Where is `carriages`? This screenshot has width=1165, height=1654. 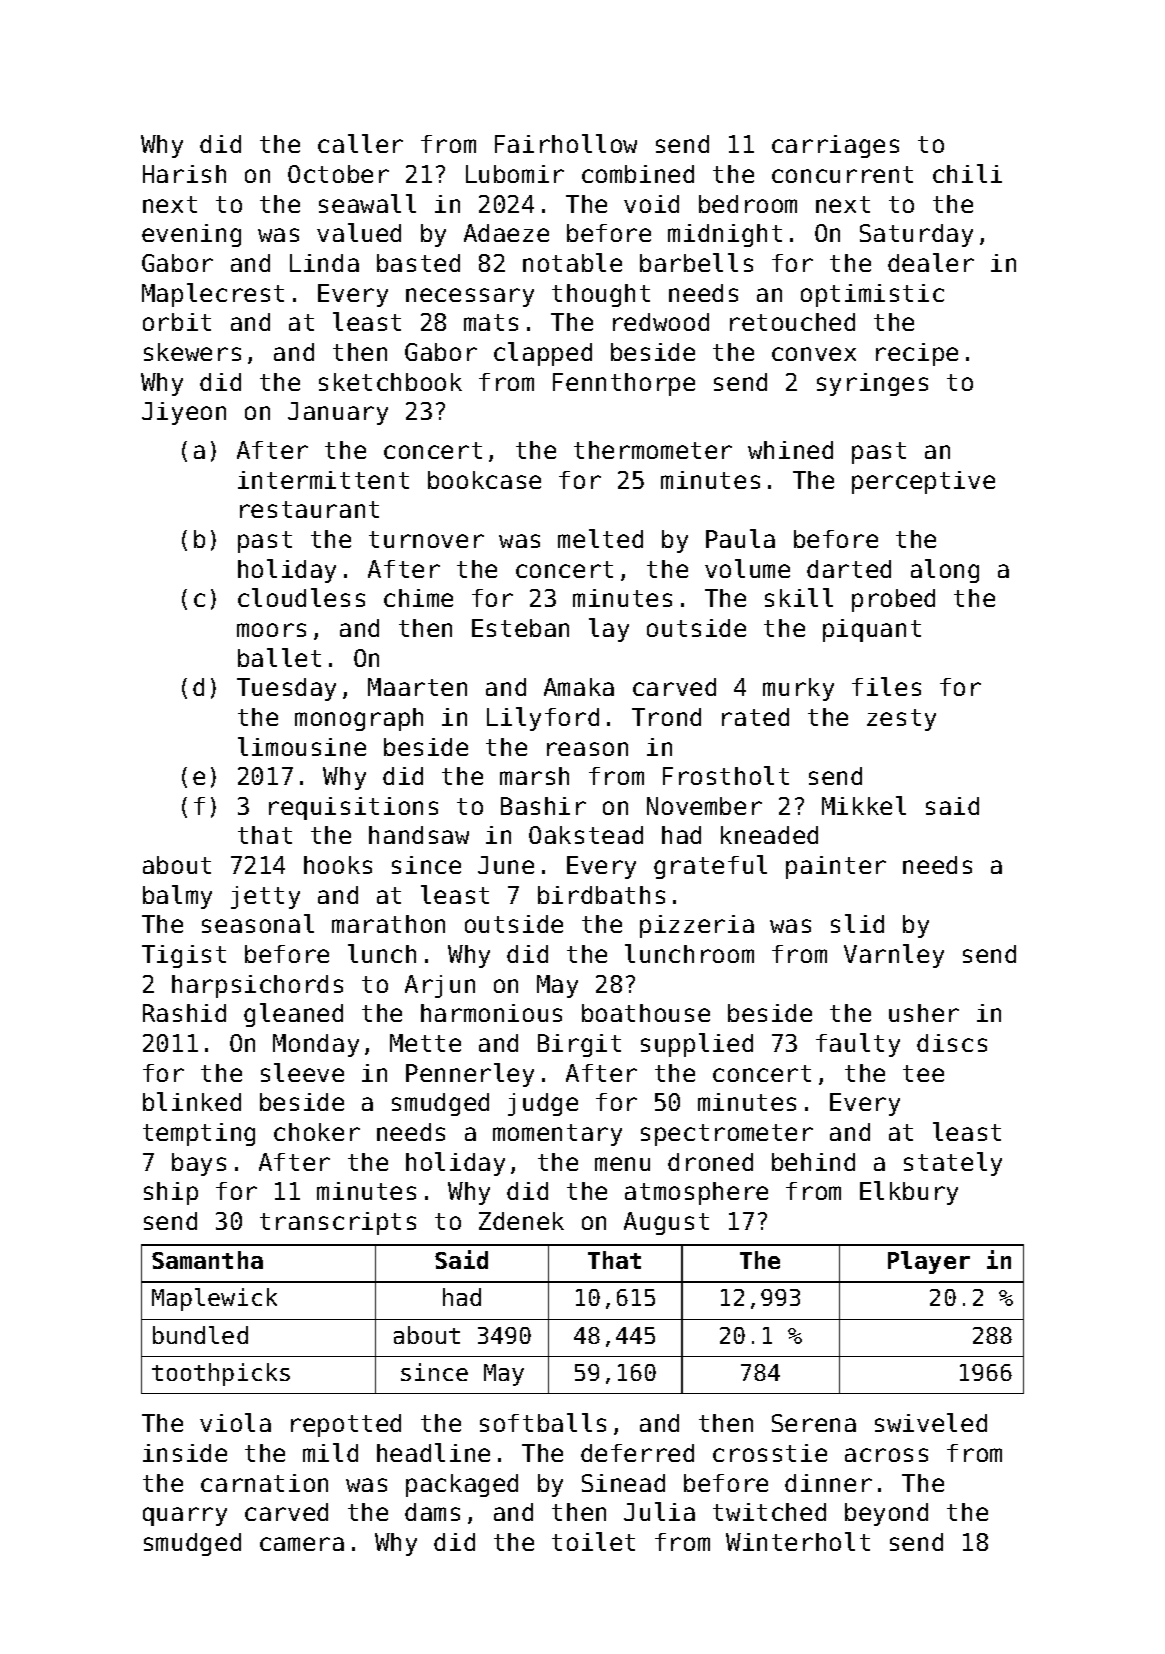
carriages is located at coordinates (835, 146).
